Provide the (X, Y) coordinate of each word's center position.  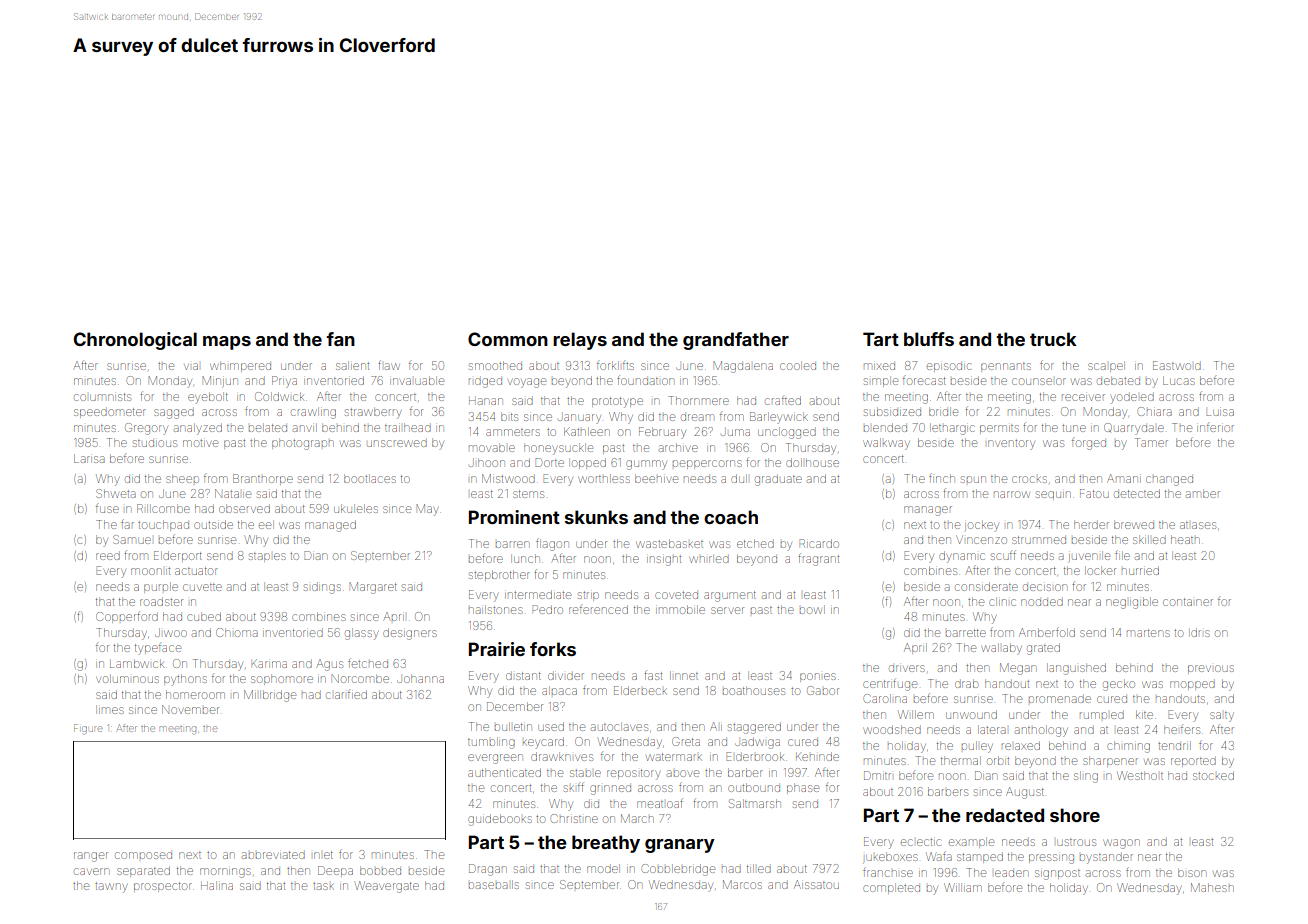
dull (739, 478)
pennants (1006, 367)
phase (803, 788)
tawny (111, 888)
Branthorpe (263, 479)
